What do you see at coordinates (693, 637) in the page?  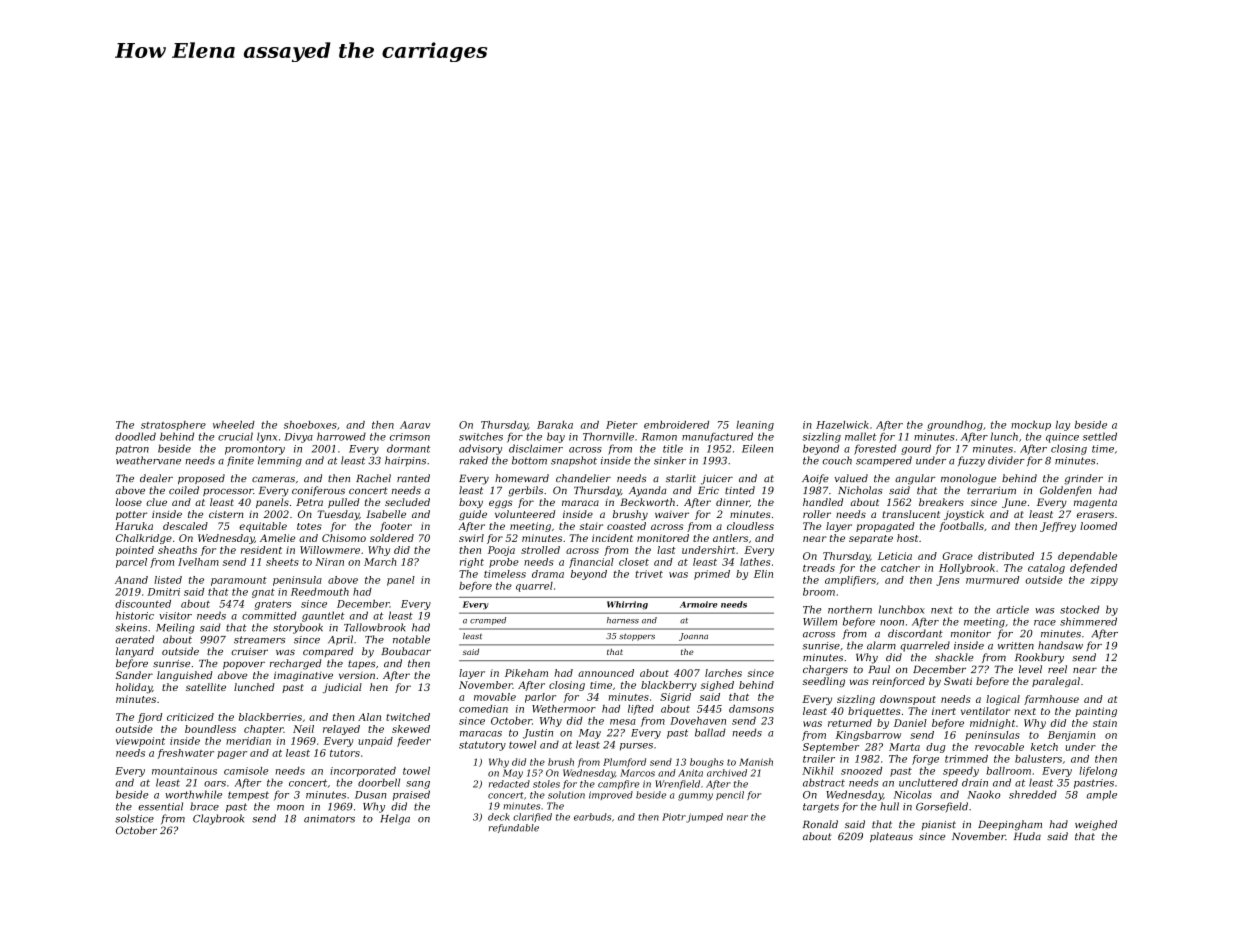 I see `Joanna` at bounding box center [693, 637].
